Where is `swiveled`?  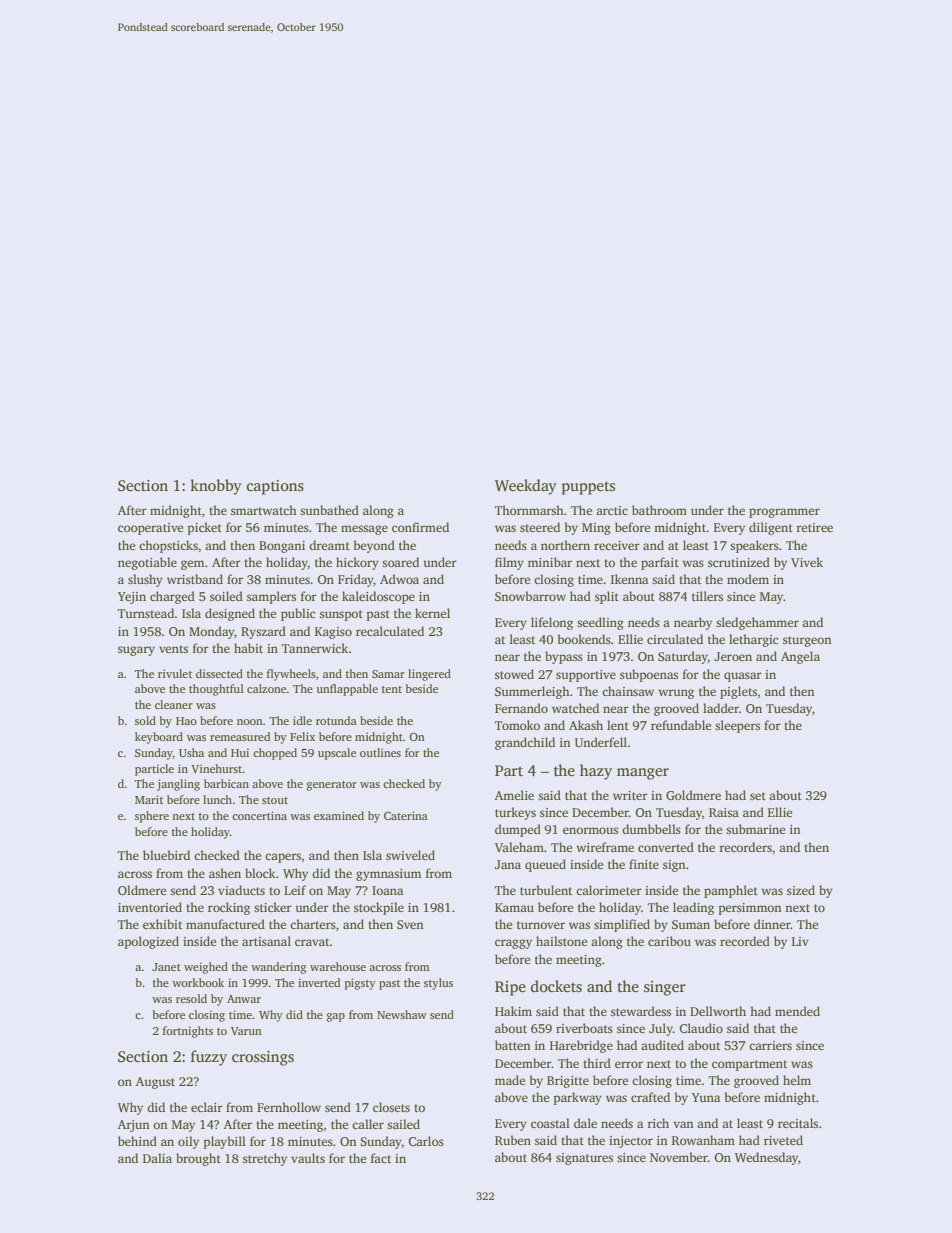 swiveled is located at coordinates (410, 855).
